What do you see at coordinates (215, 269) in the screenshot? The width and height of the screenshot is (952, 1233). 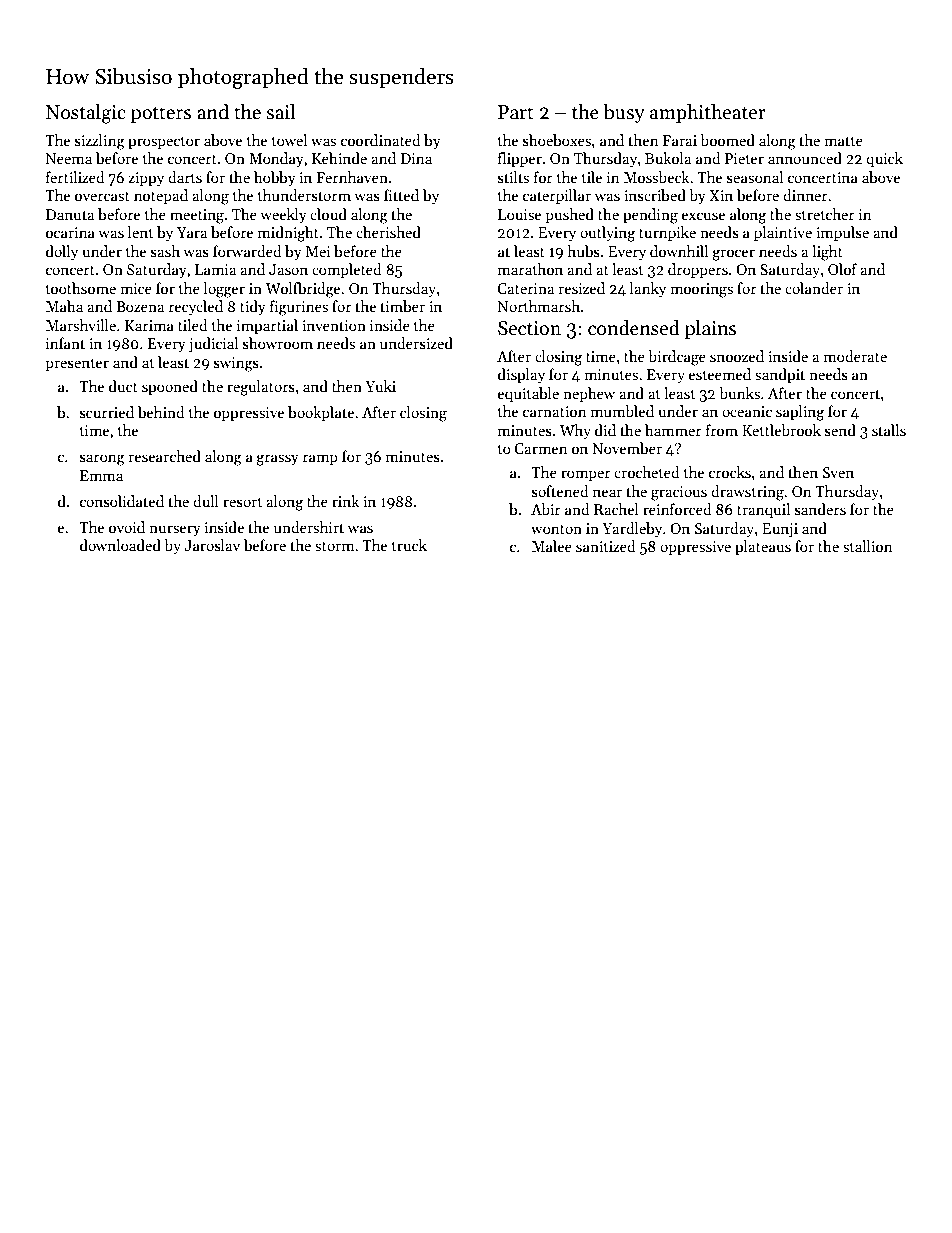 I see `Lamia` at bounding box center [215, 269].
